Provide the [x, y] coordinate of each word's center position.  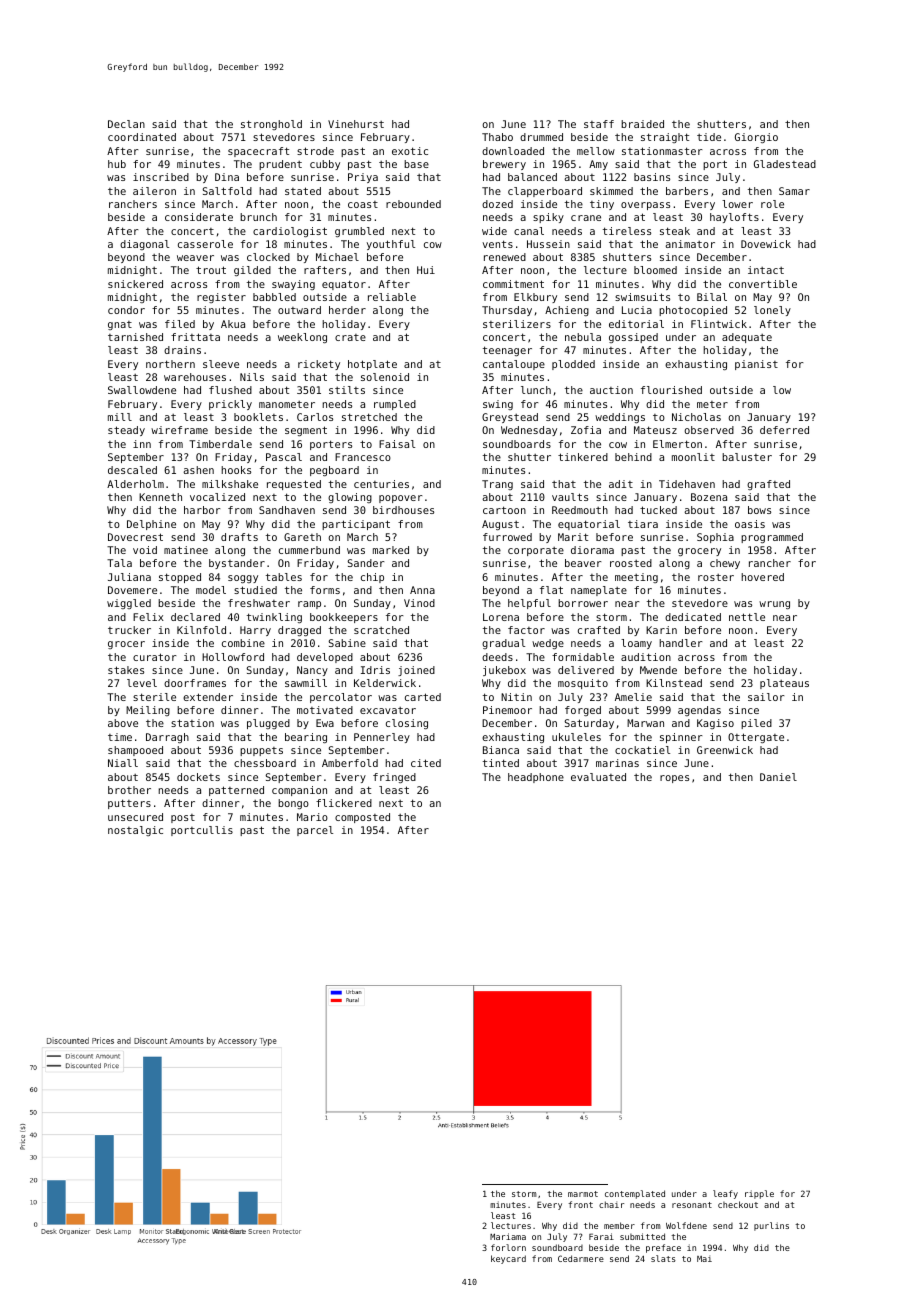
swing [498, 405]
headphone [536, 778]
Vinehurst [356, 124]
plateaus [784, 684]
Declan [126, 124]
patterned [236, 791]
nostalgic [135, 831]
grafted [768, 485]
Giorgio [756, 138]
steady [126, 431]
